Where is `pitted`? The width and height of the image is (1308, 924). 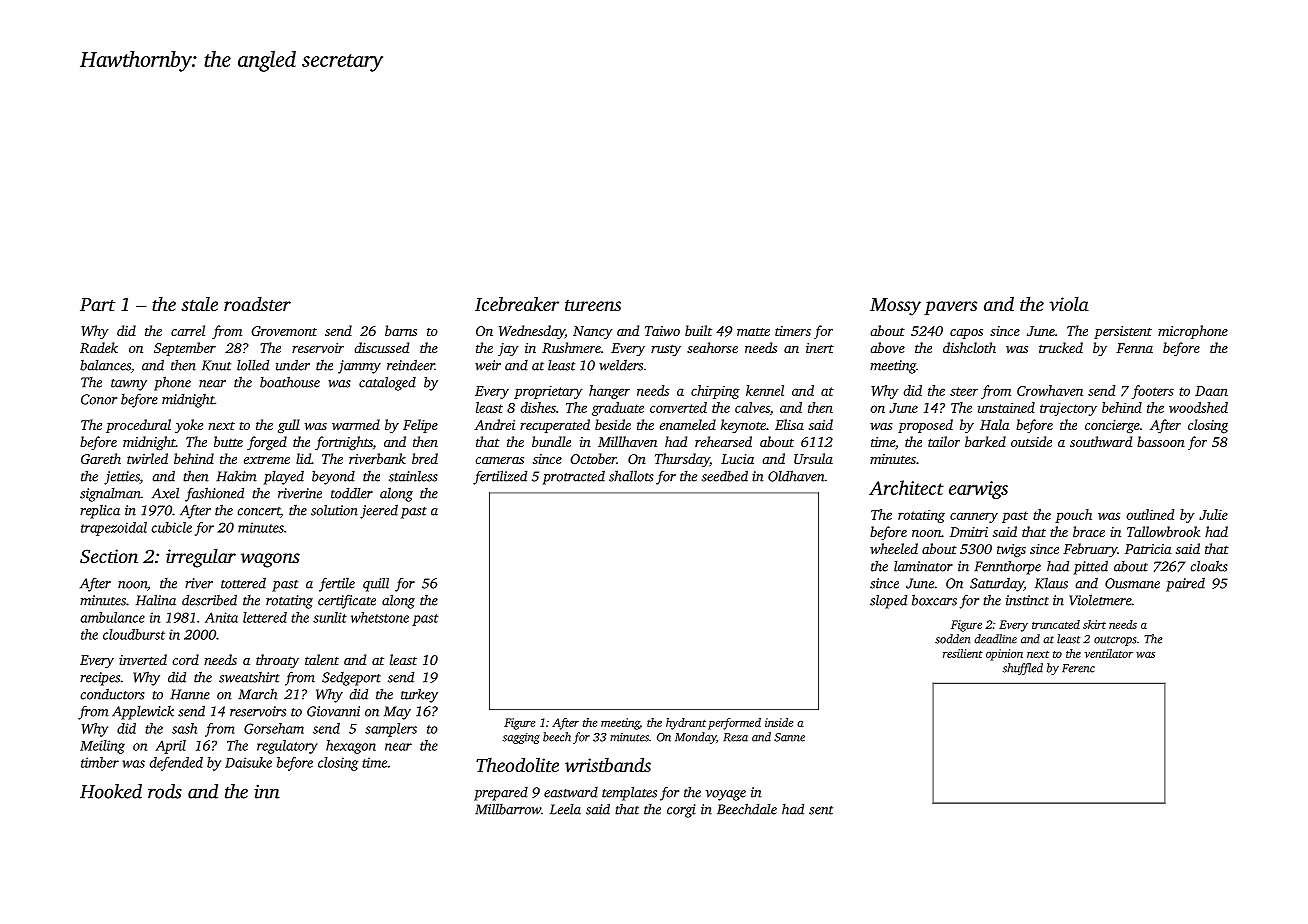 pitted is located at coordinates (1091, 567).
